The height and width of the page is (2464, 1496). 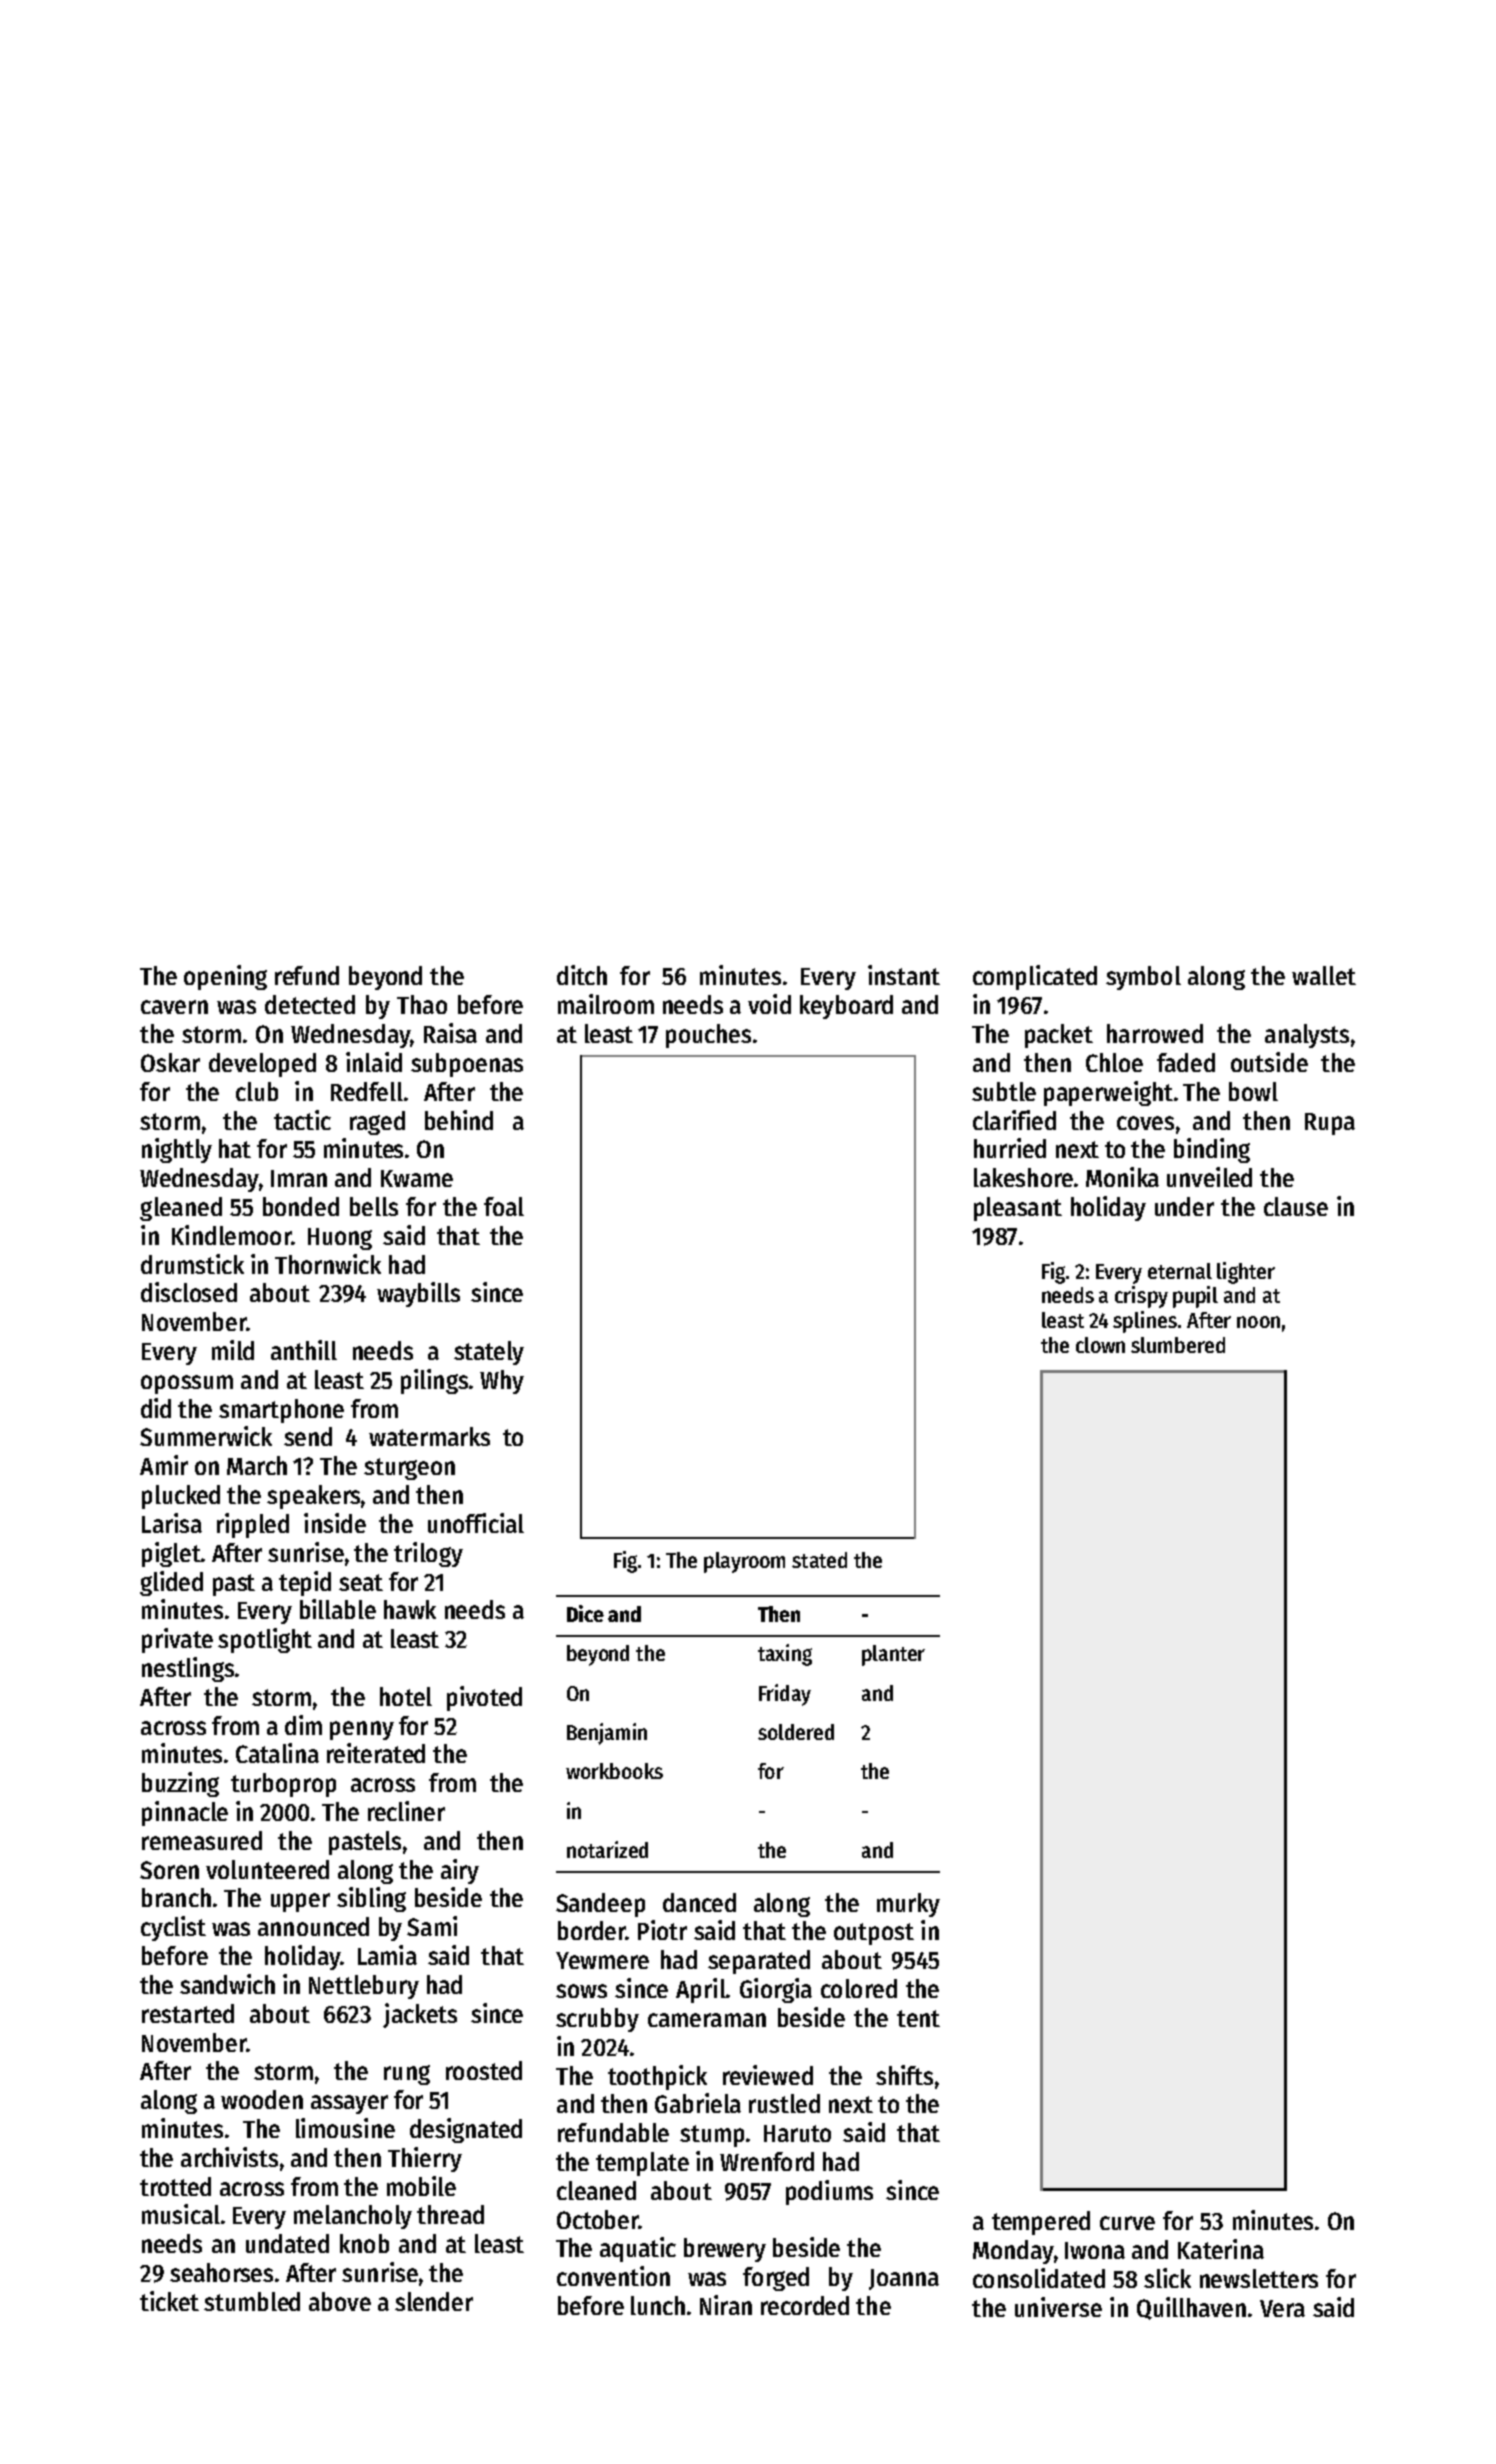 I want to click on murky, so click(x=908, y=1905).
